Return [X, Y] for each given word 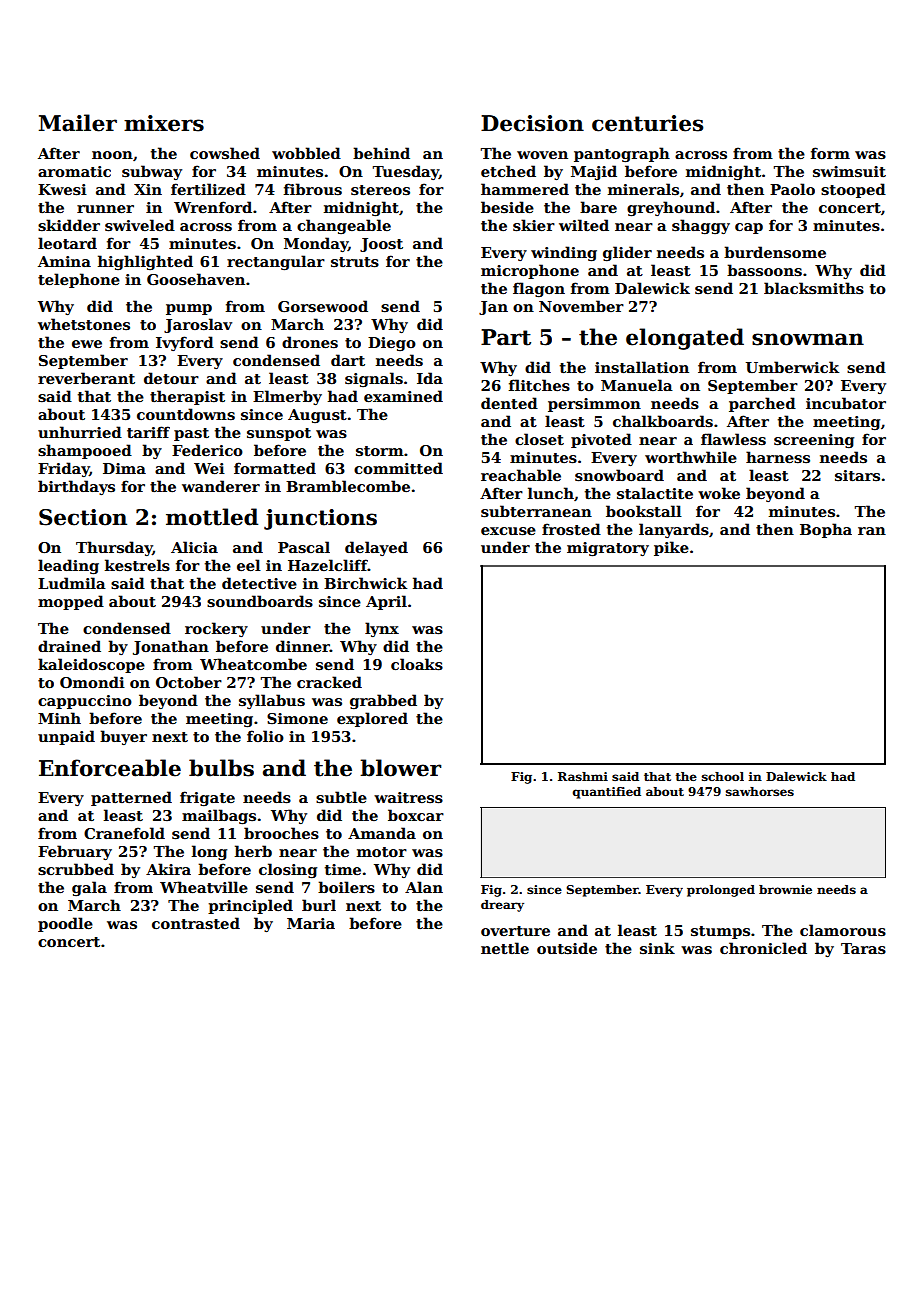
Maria [311, 923]
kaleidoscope [91, 665]
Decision [532, 123]
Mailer [78, 123]
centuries [647, 123]
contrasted [196, 923]
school [723, 776]
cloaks [417, 664]
